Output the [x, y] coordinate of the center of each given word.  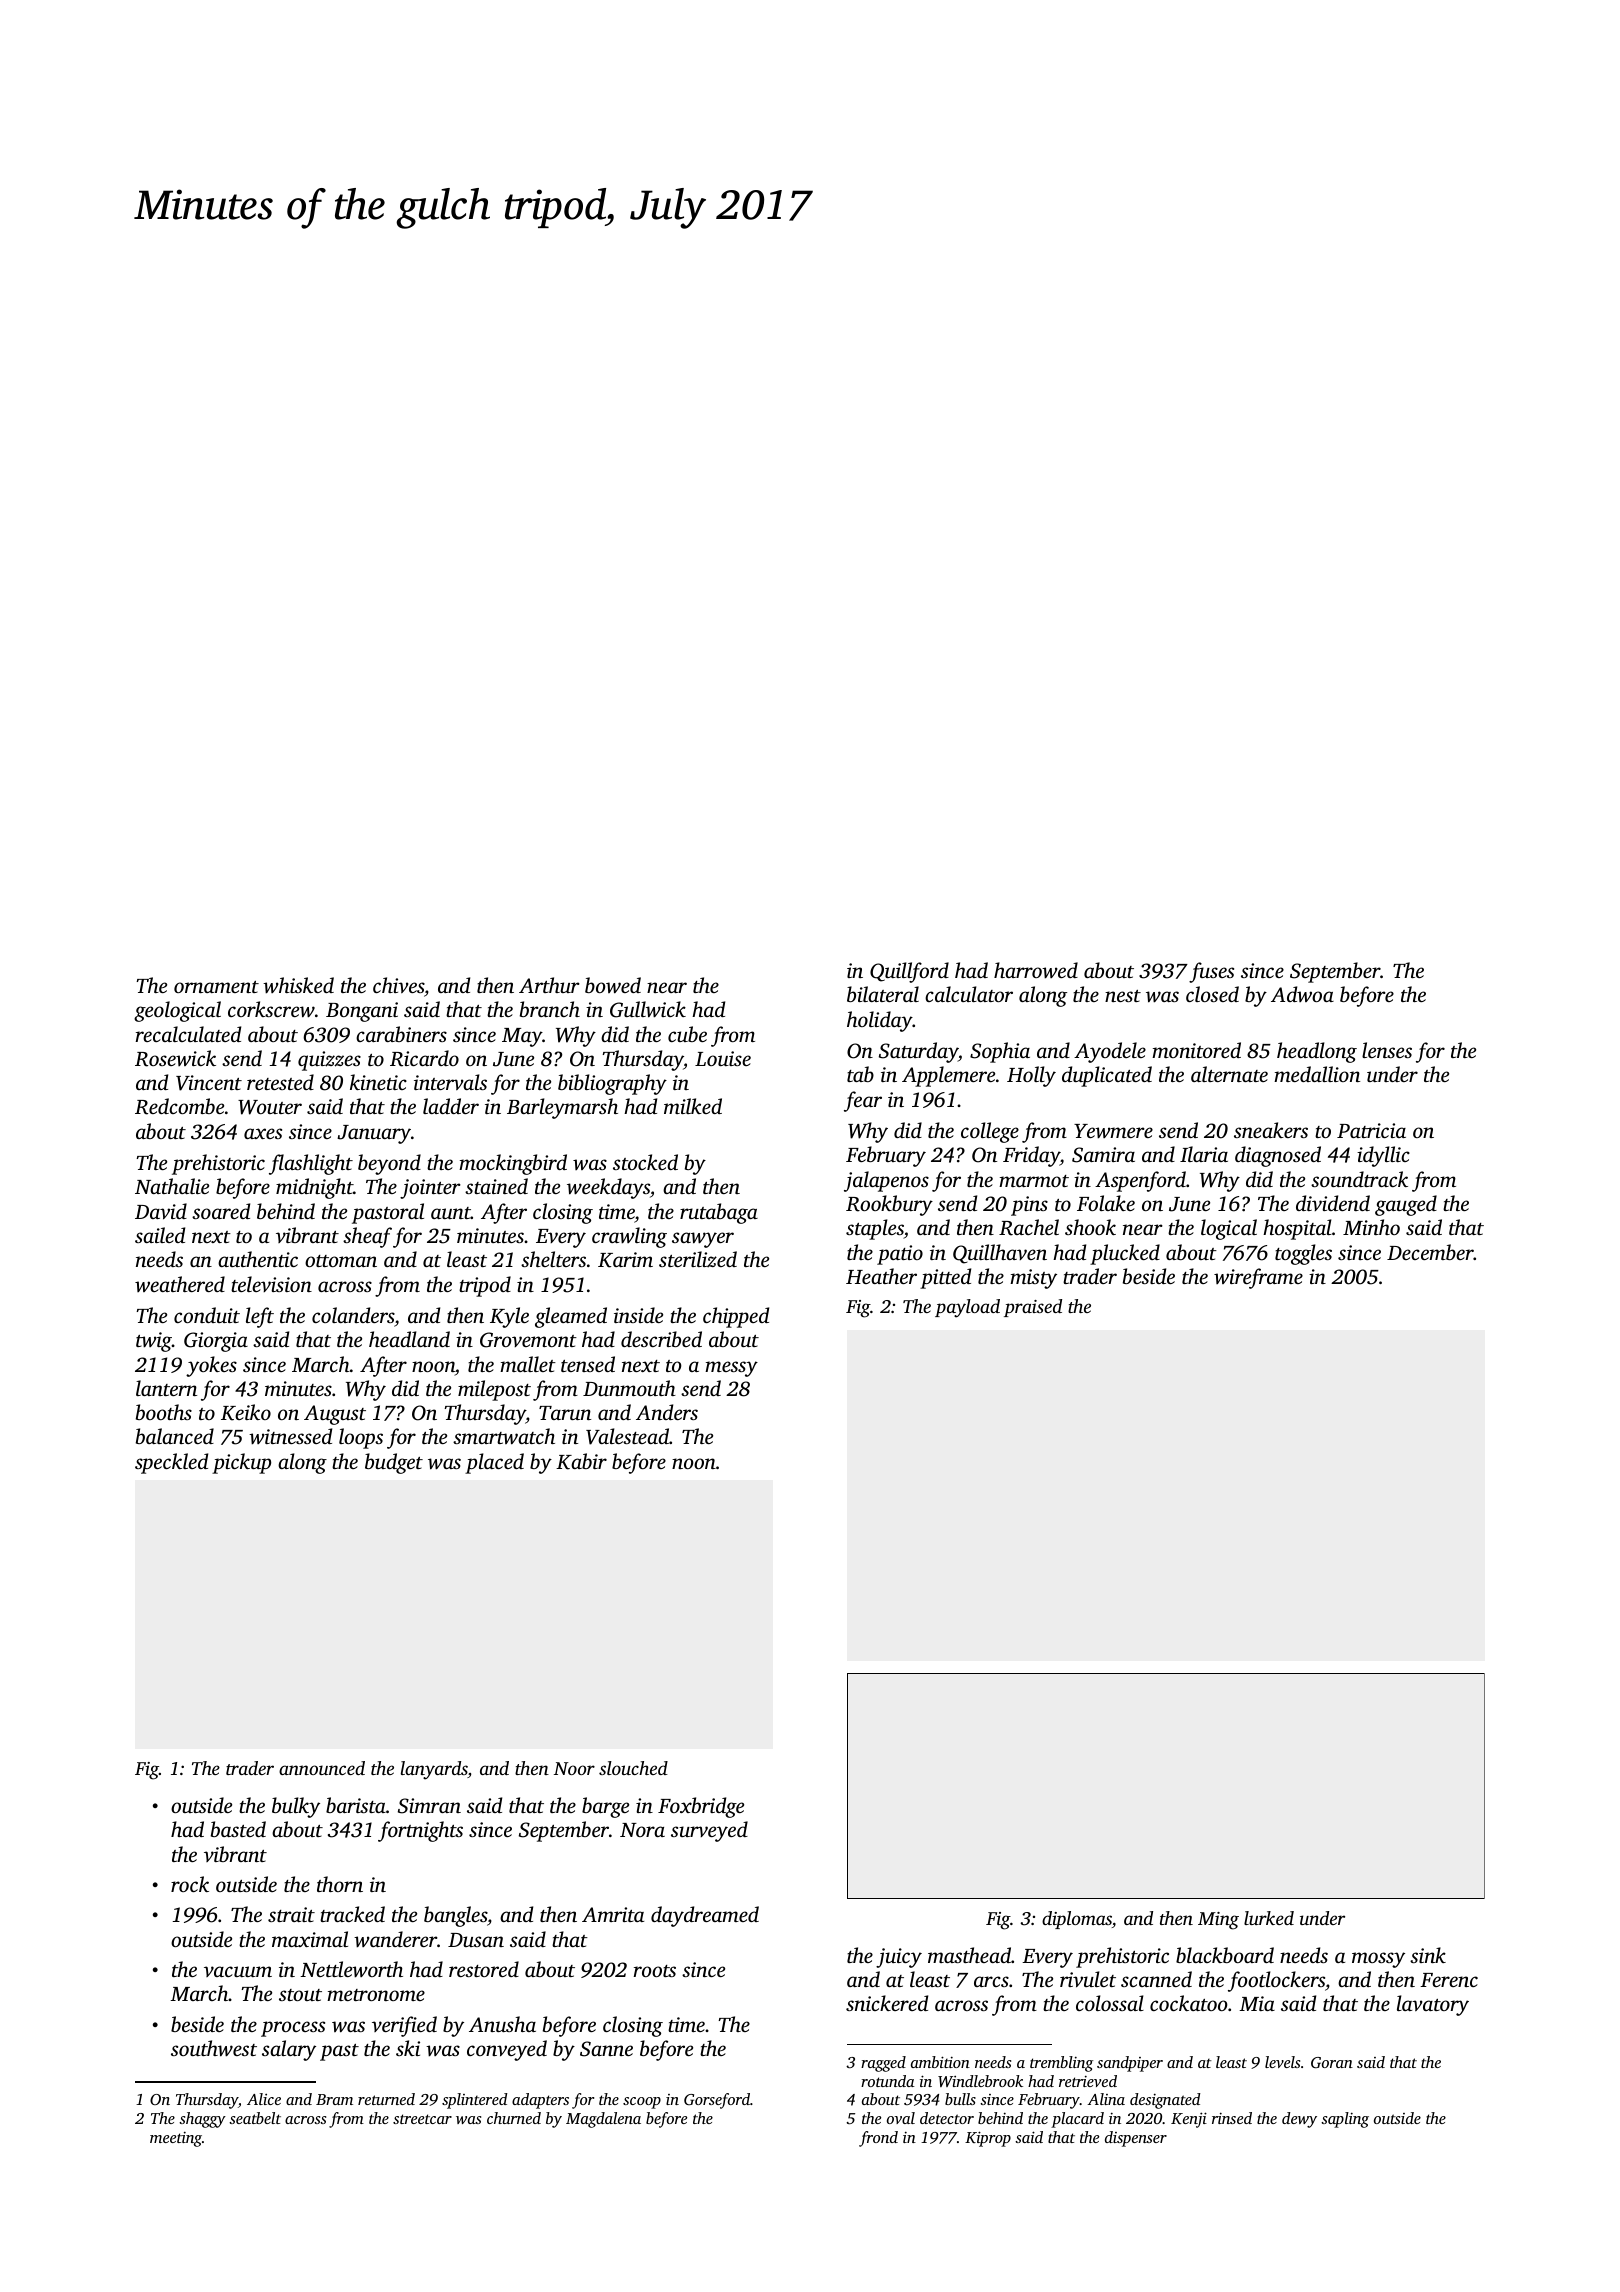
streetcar [422, 2119]
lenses [1387, 1050]
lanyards [434, 1770]
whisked [298, 985]
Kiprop [988, 2139]
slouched [633, 1768]
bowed [613, 985]
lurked [1269, 1918]
